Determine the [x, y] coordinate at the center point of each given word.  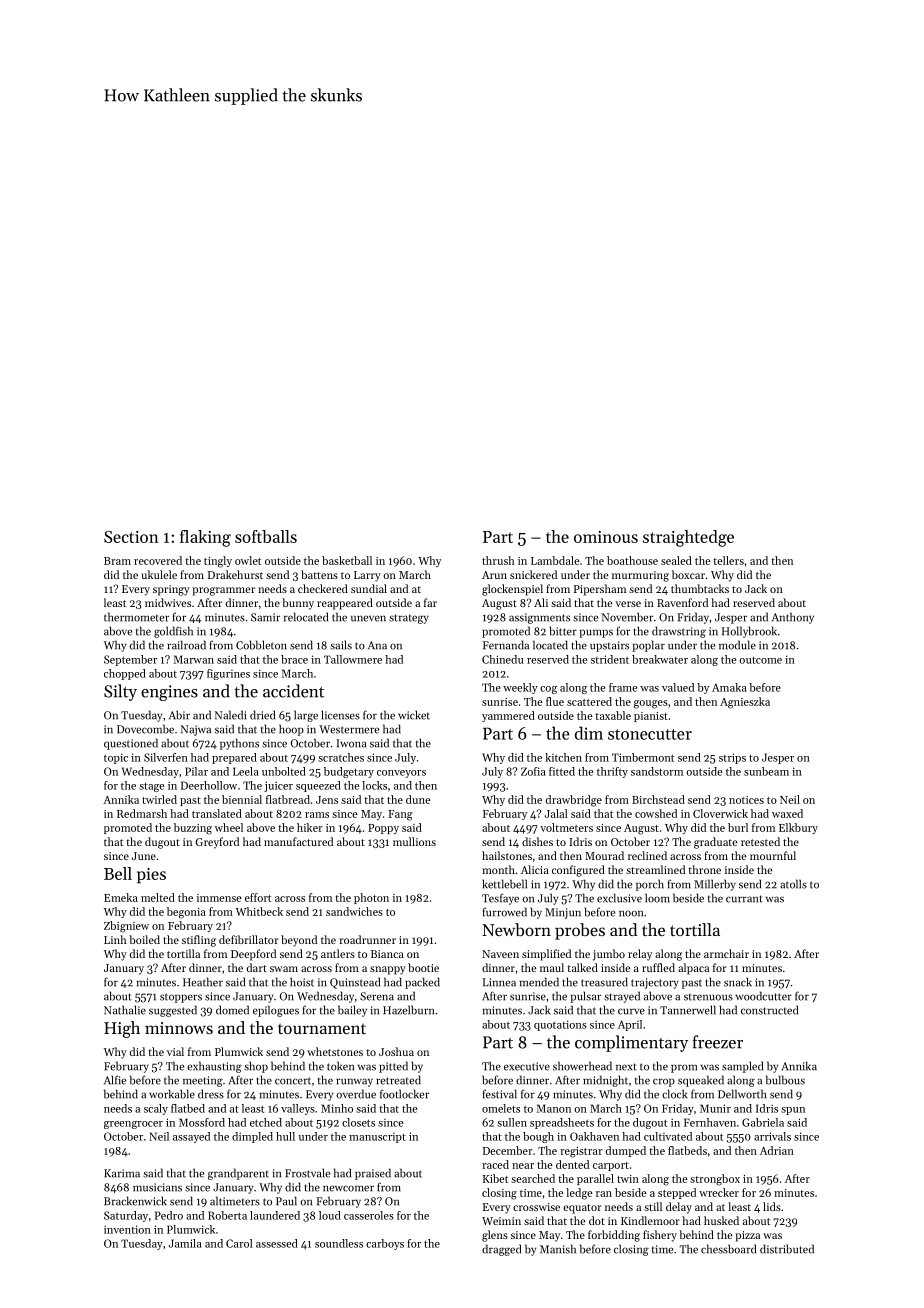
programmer [223, 591]
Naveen [500, 954]
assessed [277, 1243]
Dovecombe [145, 729]
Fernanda [506, 645]
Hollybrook [749, 632]
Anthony [793, 618]
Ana [377, 645]
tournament [322, 1028]
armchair [726, 953]
